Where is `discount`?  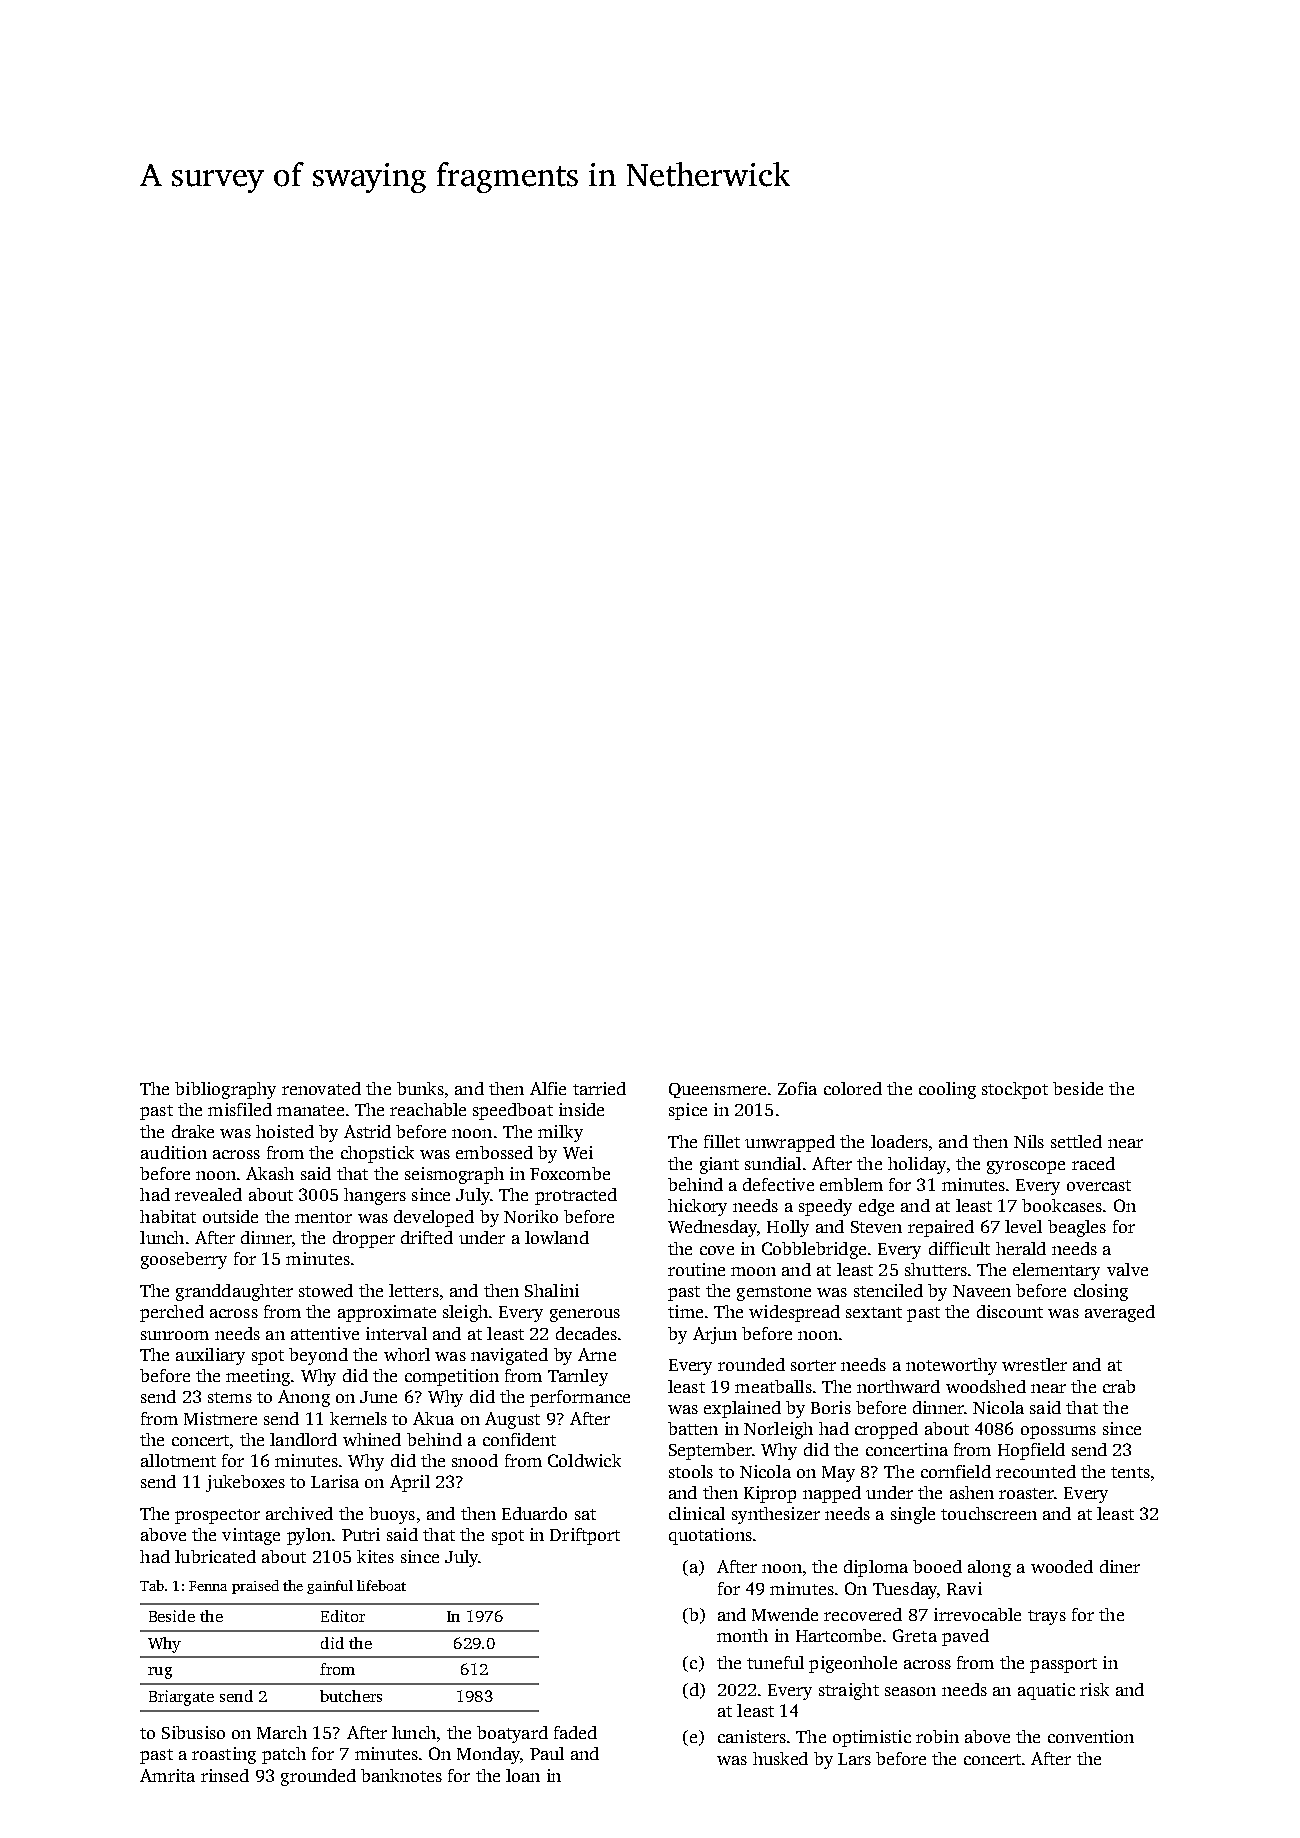
discount is located at coordinates (1010, 1311).
